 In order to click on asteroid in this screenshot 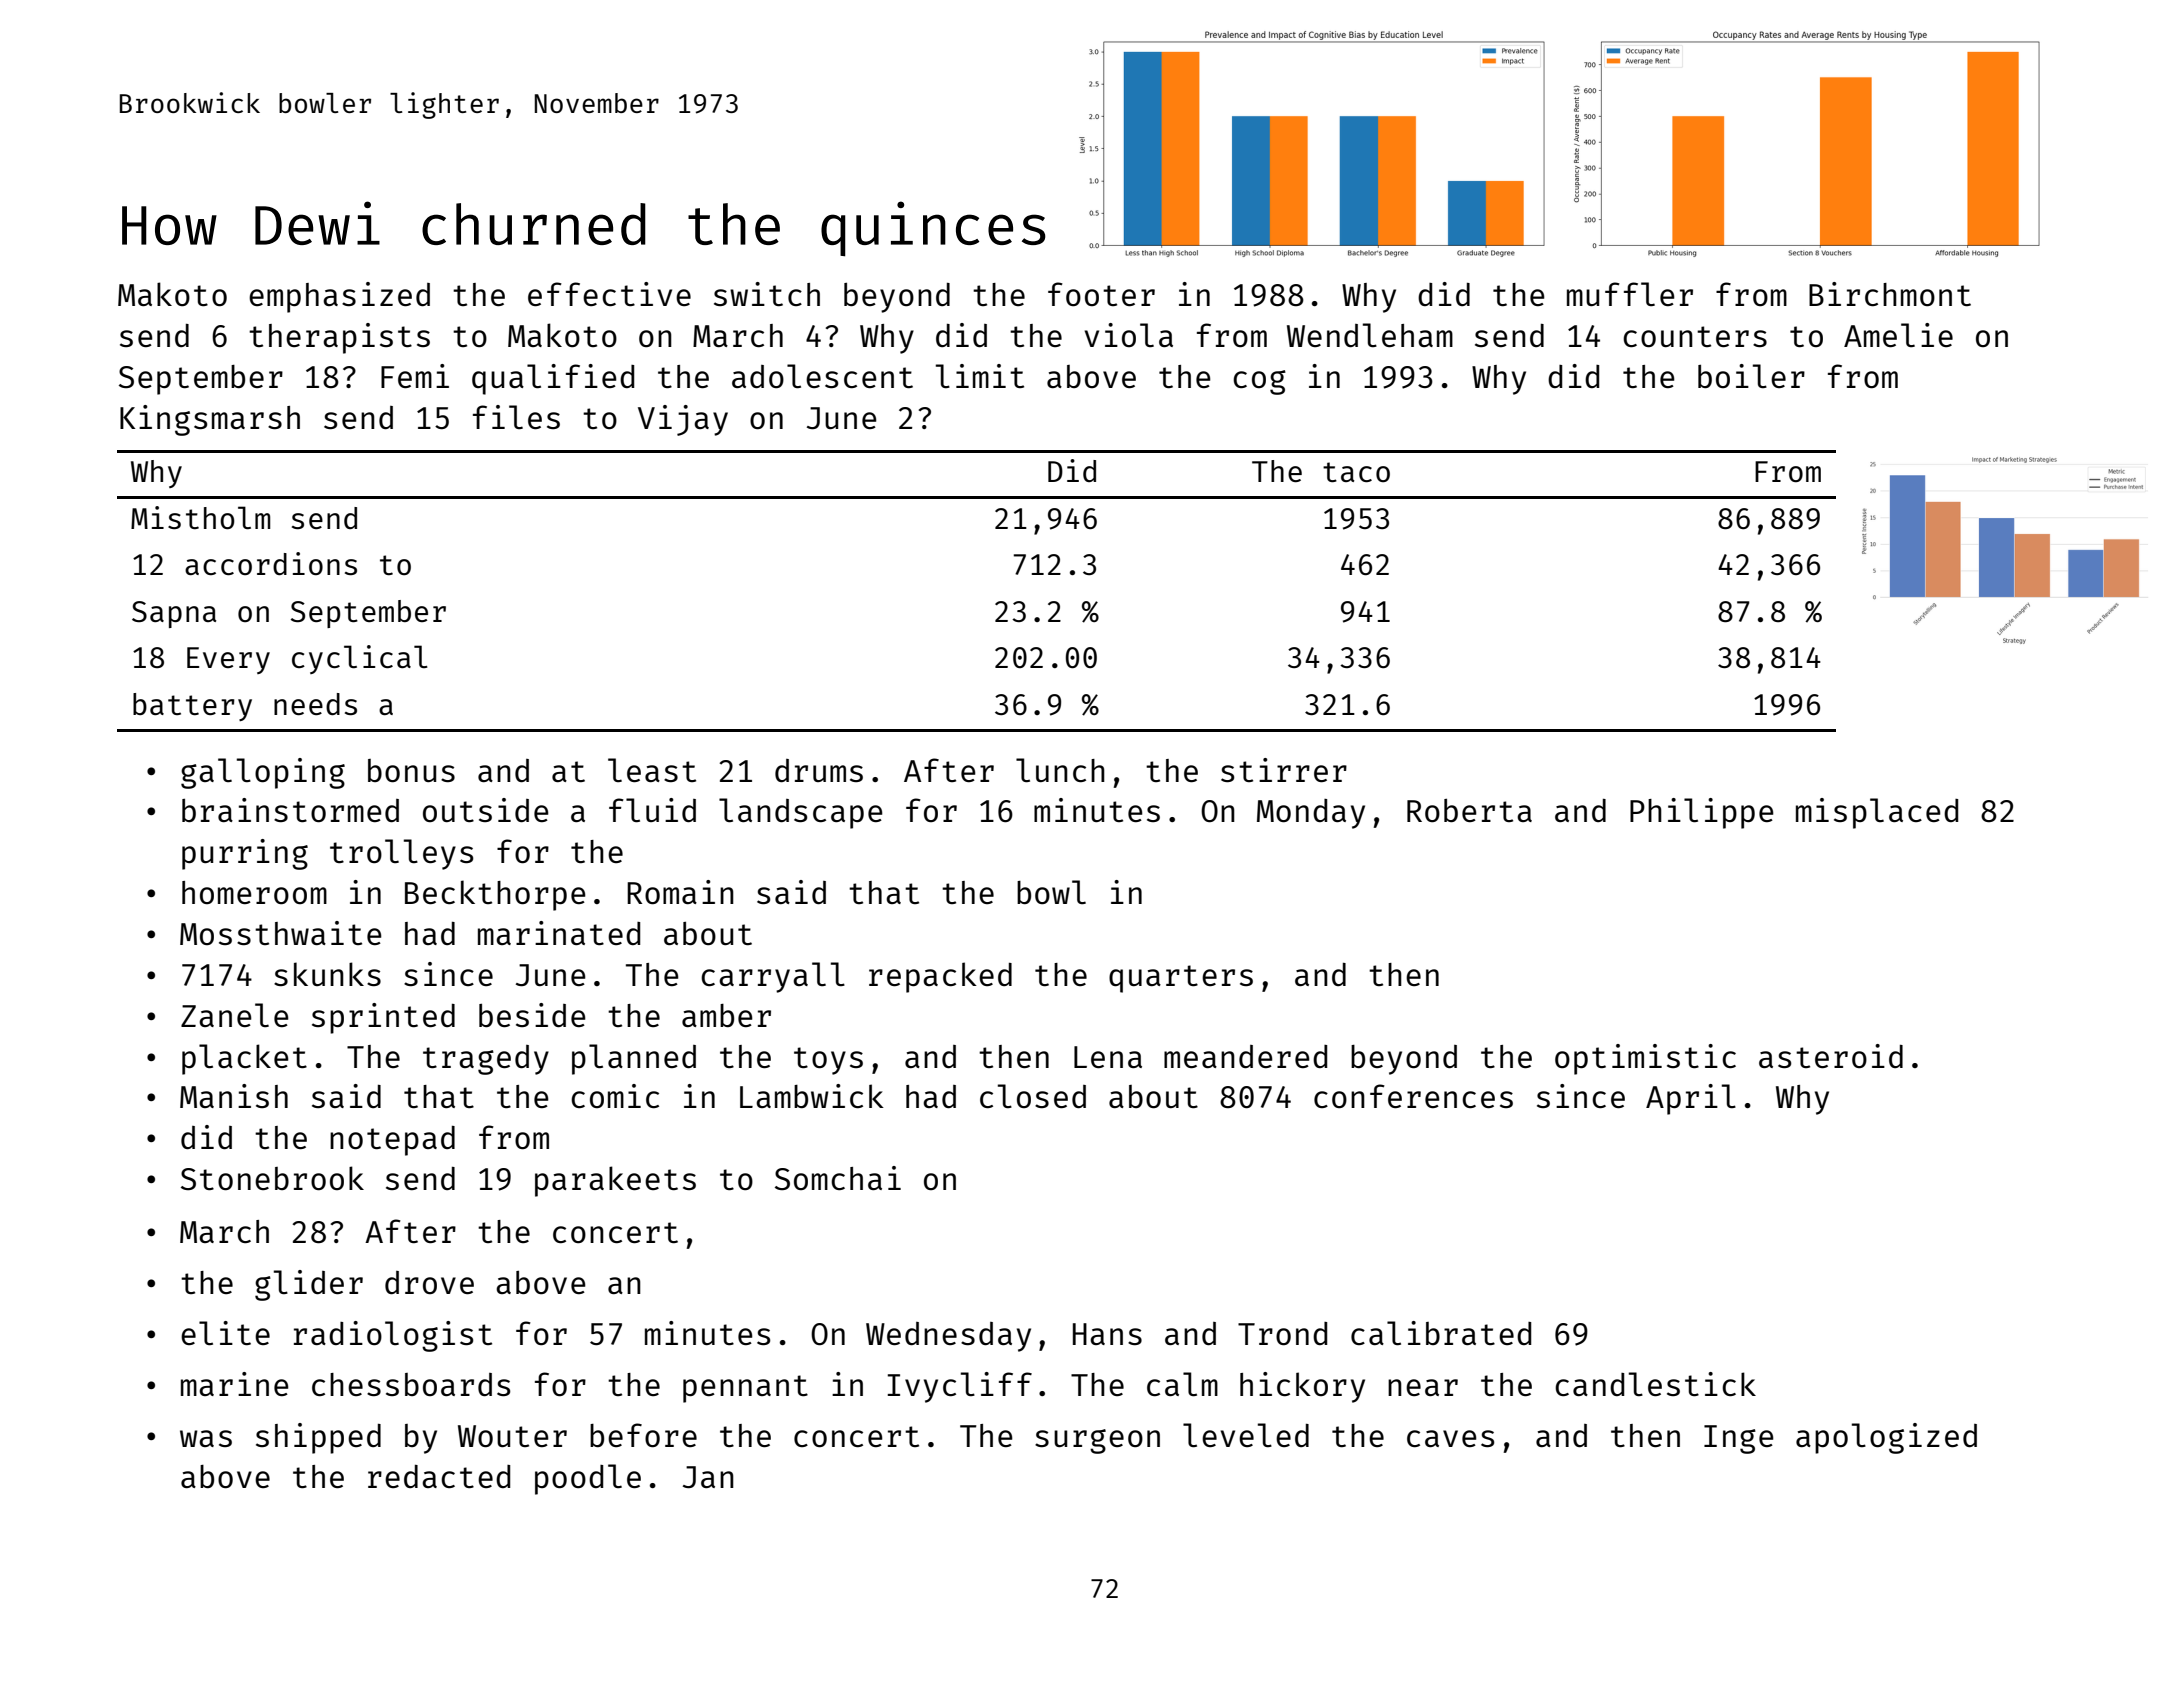, I will do `click(1831, 1056)`.
